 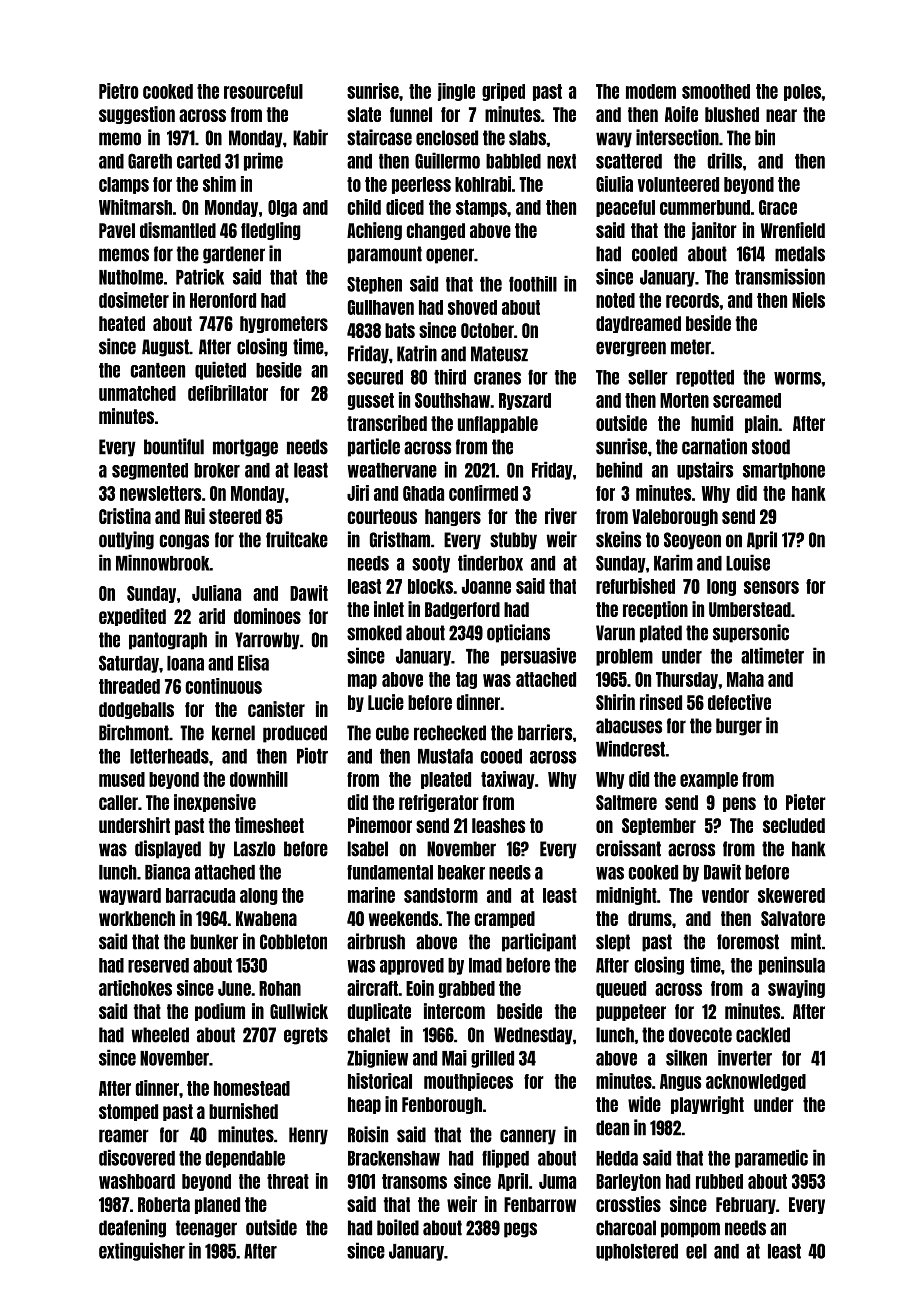 I want to click on Pietro, so click(x=118, y=91).
